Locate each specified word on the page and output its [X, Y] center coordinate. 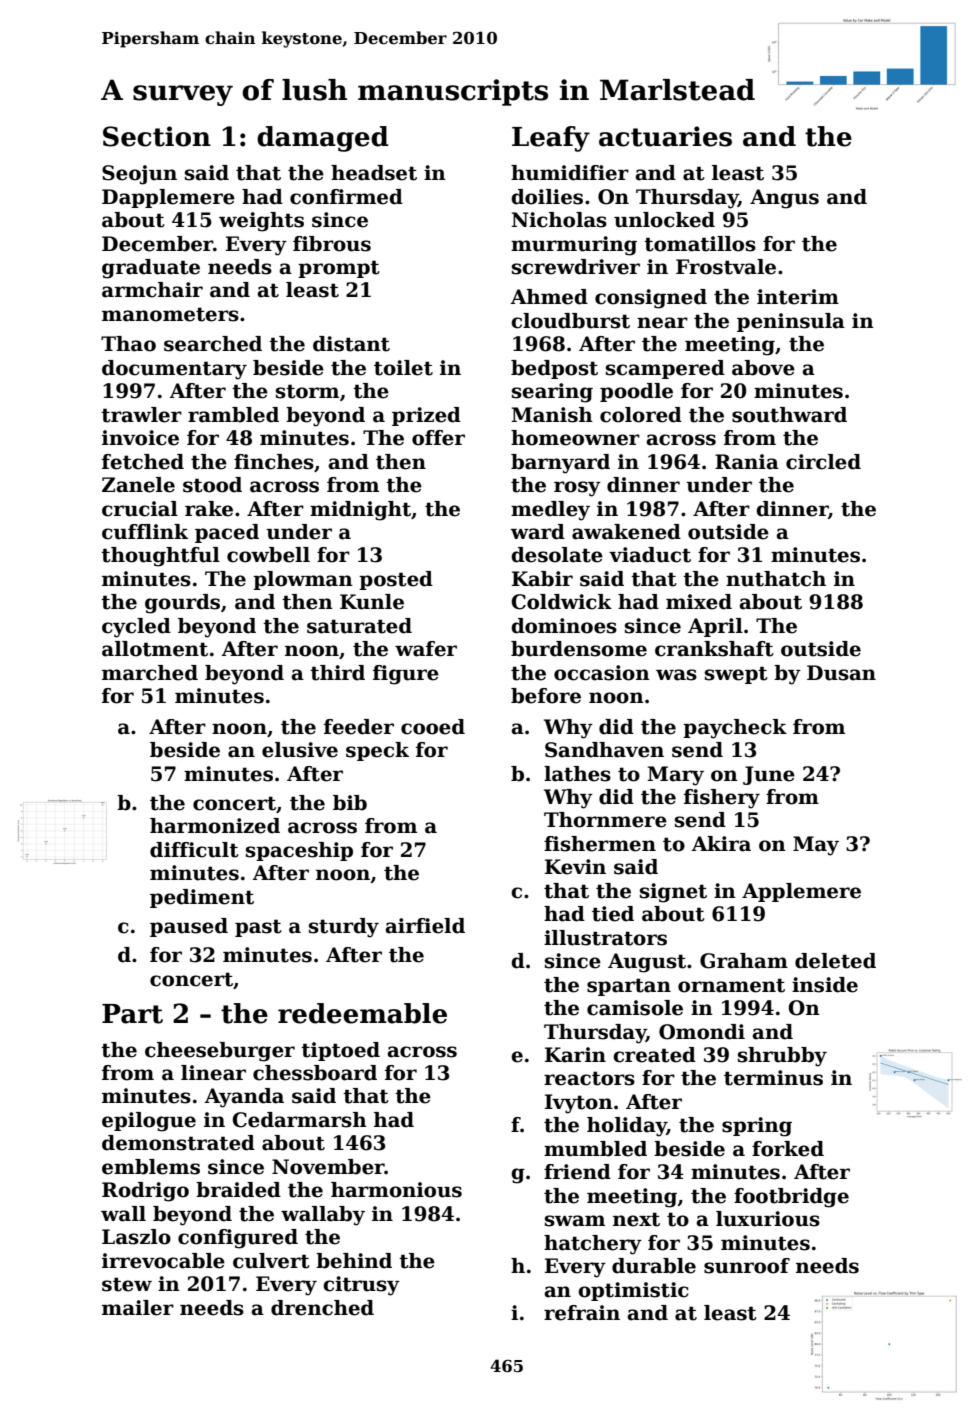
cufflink [145, 532]
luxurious [768, 1219]
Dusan [841, 673]
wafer [426, 649]
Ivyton [579, 1104]
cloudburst [570, 321]
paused [189, 927]
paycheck [735, 729]
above [763, 368]
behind [354, 1261]
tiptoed [340, 1051]
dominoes [564, 626]
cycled [136, 628]
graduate [151, 269]
